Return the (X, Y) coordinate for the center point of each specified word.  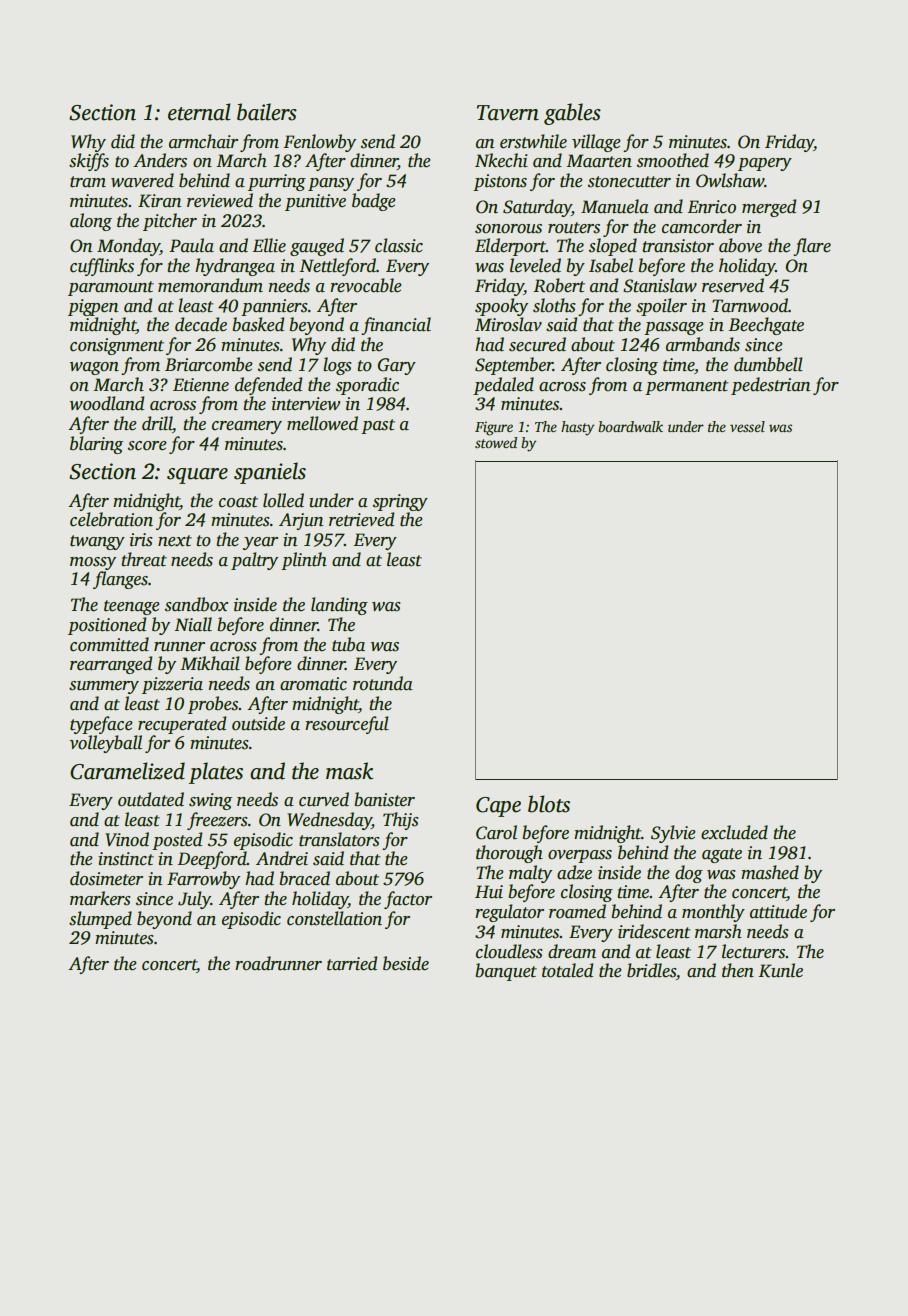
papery (765, 164)
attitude (778, 911)
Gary (397, 366)
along (91, 222)
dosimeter (106, 878)
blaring (96, 445)
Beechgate (766, 326)
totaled (567, 970)
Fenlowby (319, 143)
